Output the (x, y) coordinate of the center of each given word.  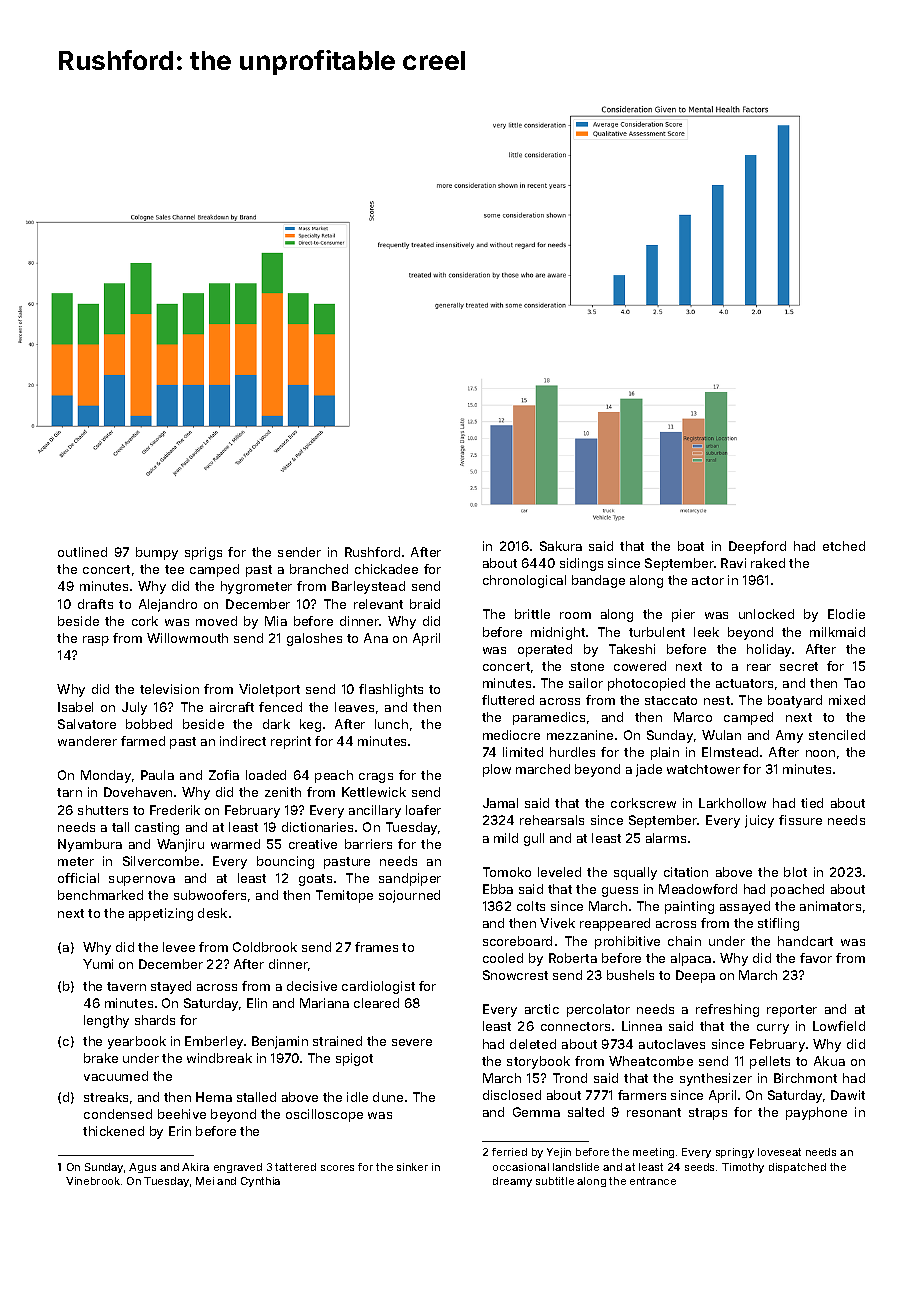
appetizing (161, 914)
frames (376, 947)
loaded (266, 775)
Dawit (848, 1095)
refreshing (727, 1010)
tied (812, 803)
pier (683, 615)
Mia (276, 621)
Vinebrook (93, 1181)
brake (101, 1058)
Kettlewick (374, 792)
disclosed (512, 1095)
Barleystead (368, 587)
